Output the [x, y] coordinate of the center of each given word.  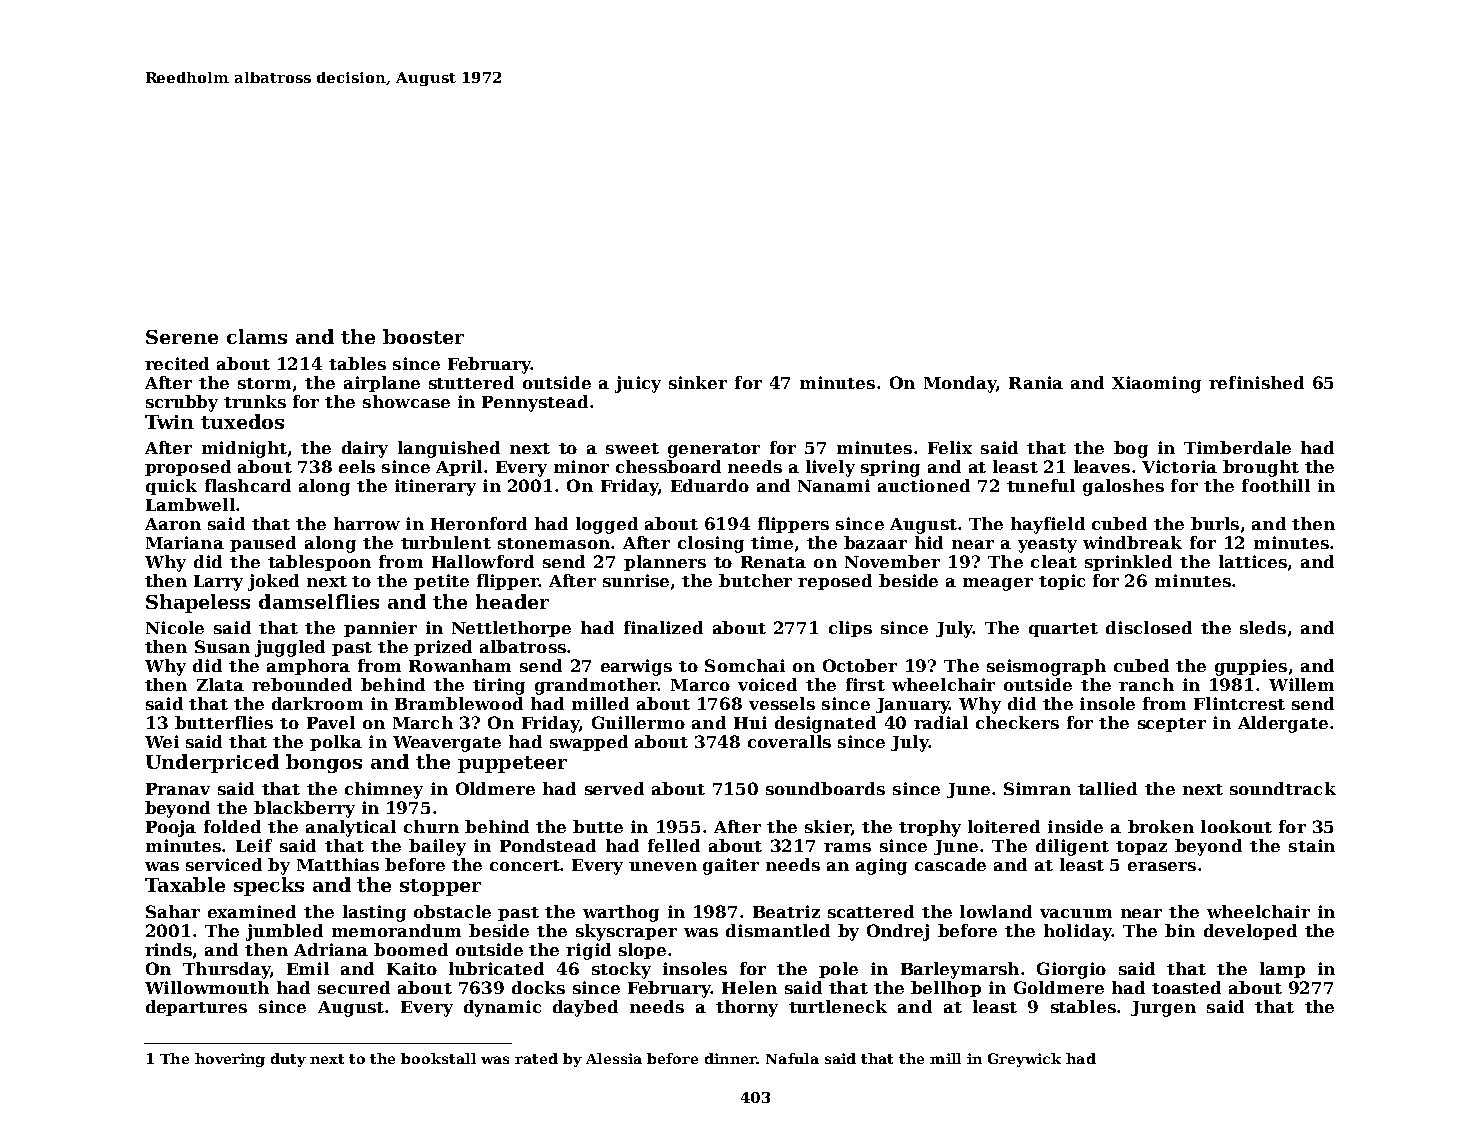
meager [998, 584]
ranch [1146, 684]
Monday [960, 384]
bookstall [438, 1058]
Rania [1036, 382]
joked [273, 582]
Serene [182, 337]
